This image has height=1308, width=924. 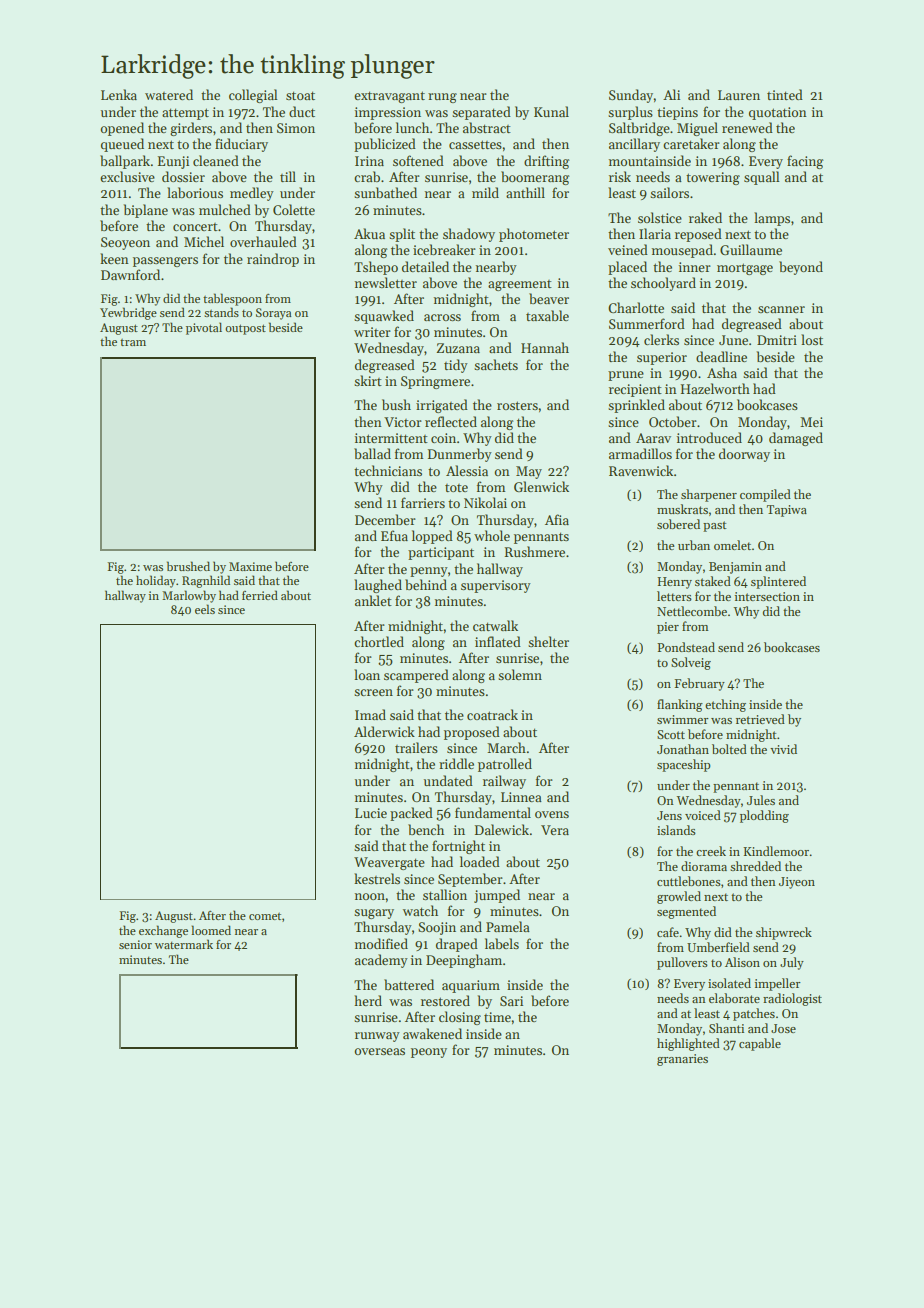 I want to click on exchange, so click(x=163, y=931).
